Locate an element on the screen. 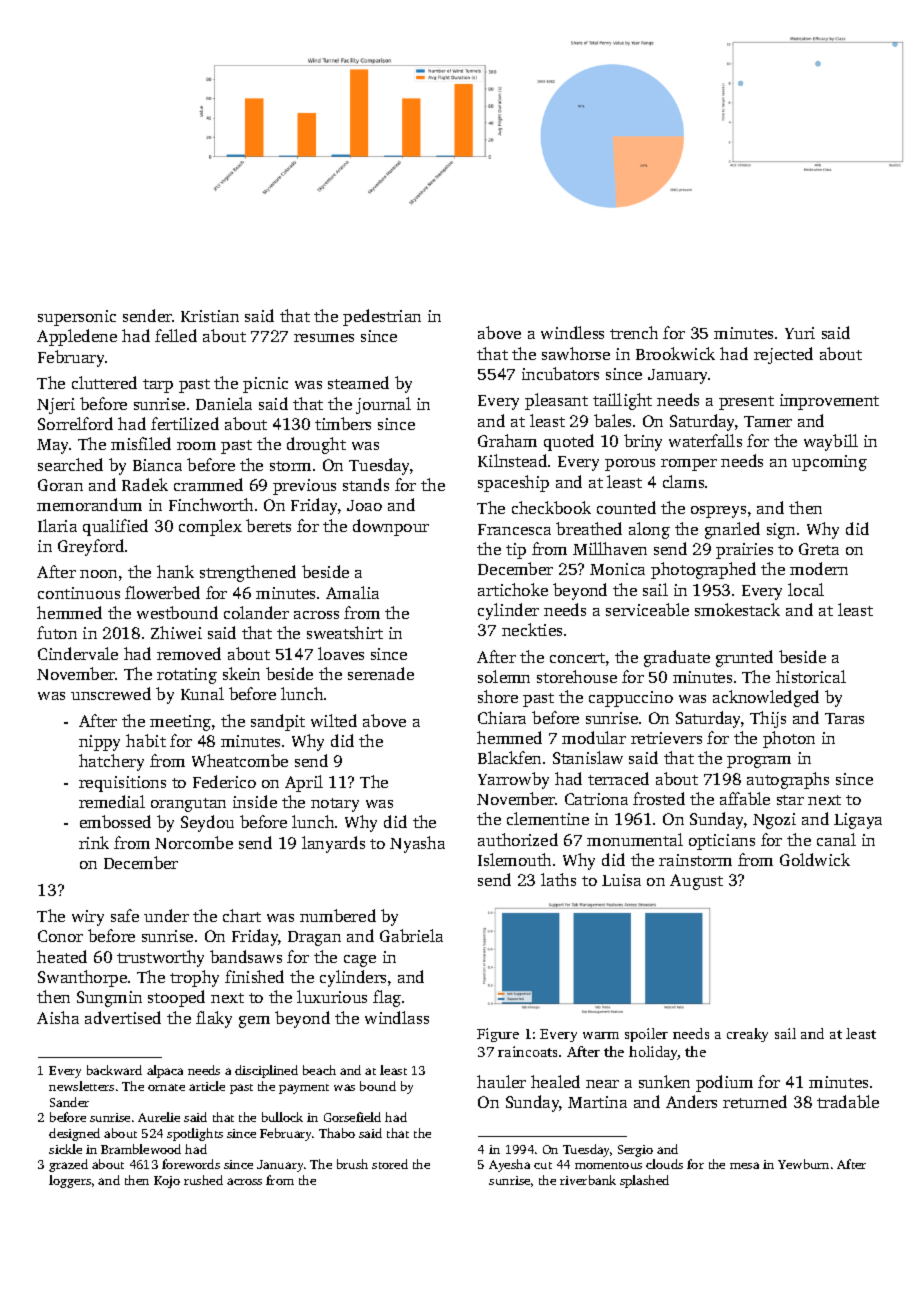 This screenshot has height=1308, width=924. Kristian is located at coordinates (210, 316).
